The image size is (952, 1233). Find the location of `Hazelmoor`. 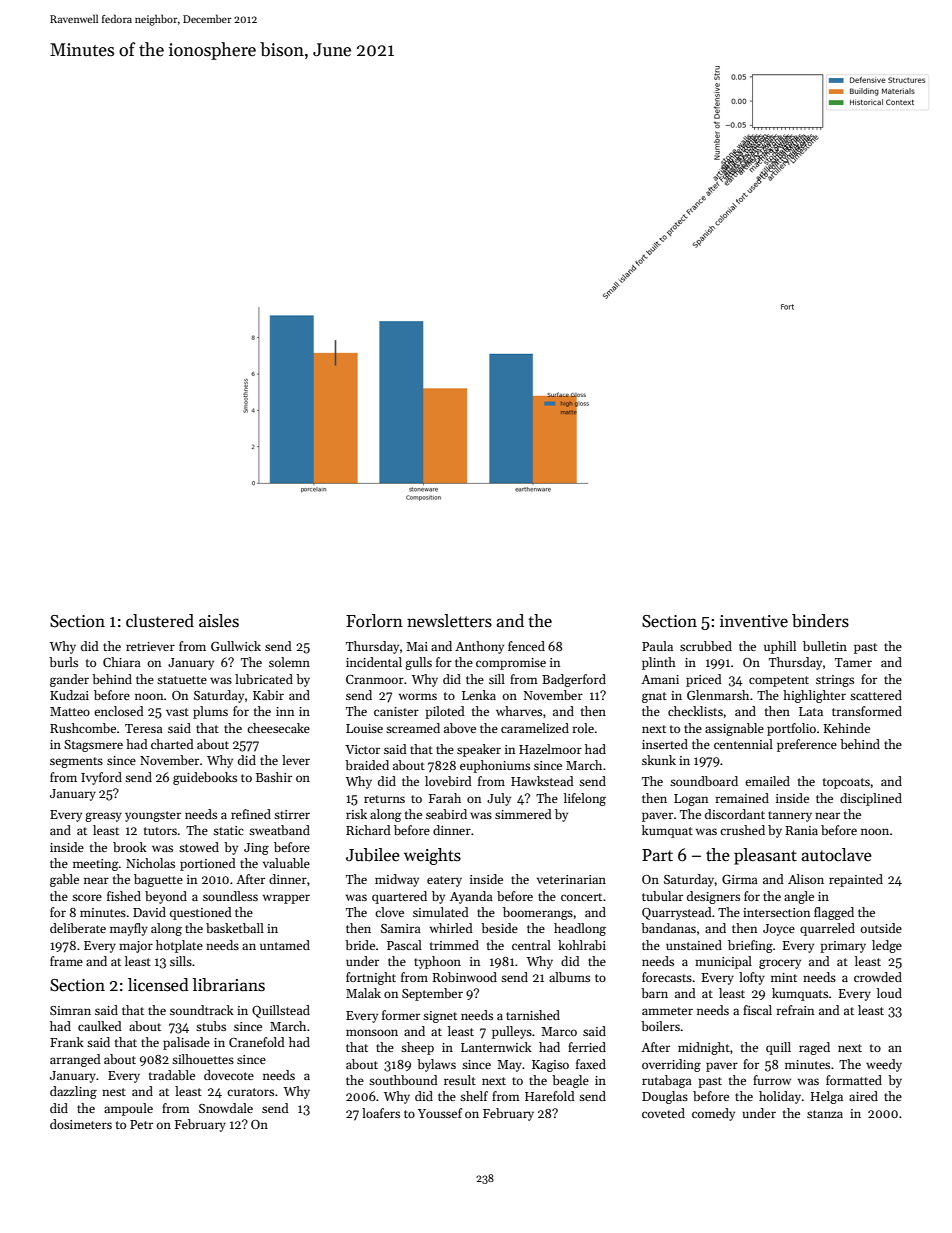

Hazelmoor is located at coordinates (550, 749).
